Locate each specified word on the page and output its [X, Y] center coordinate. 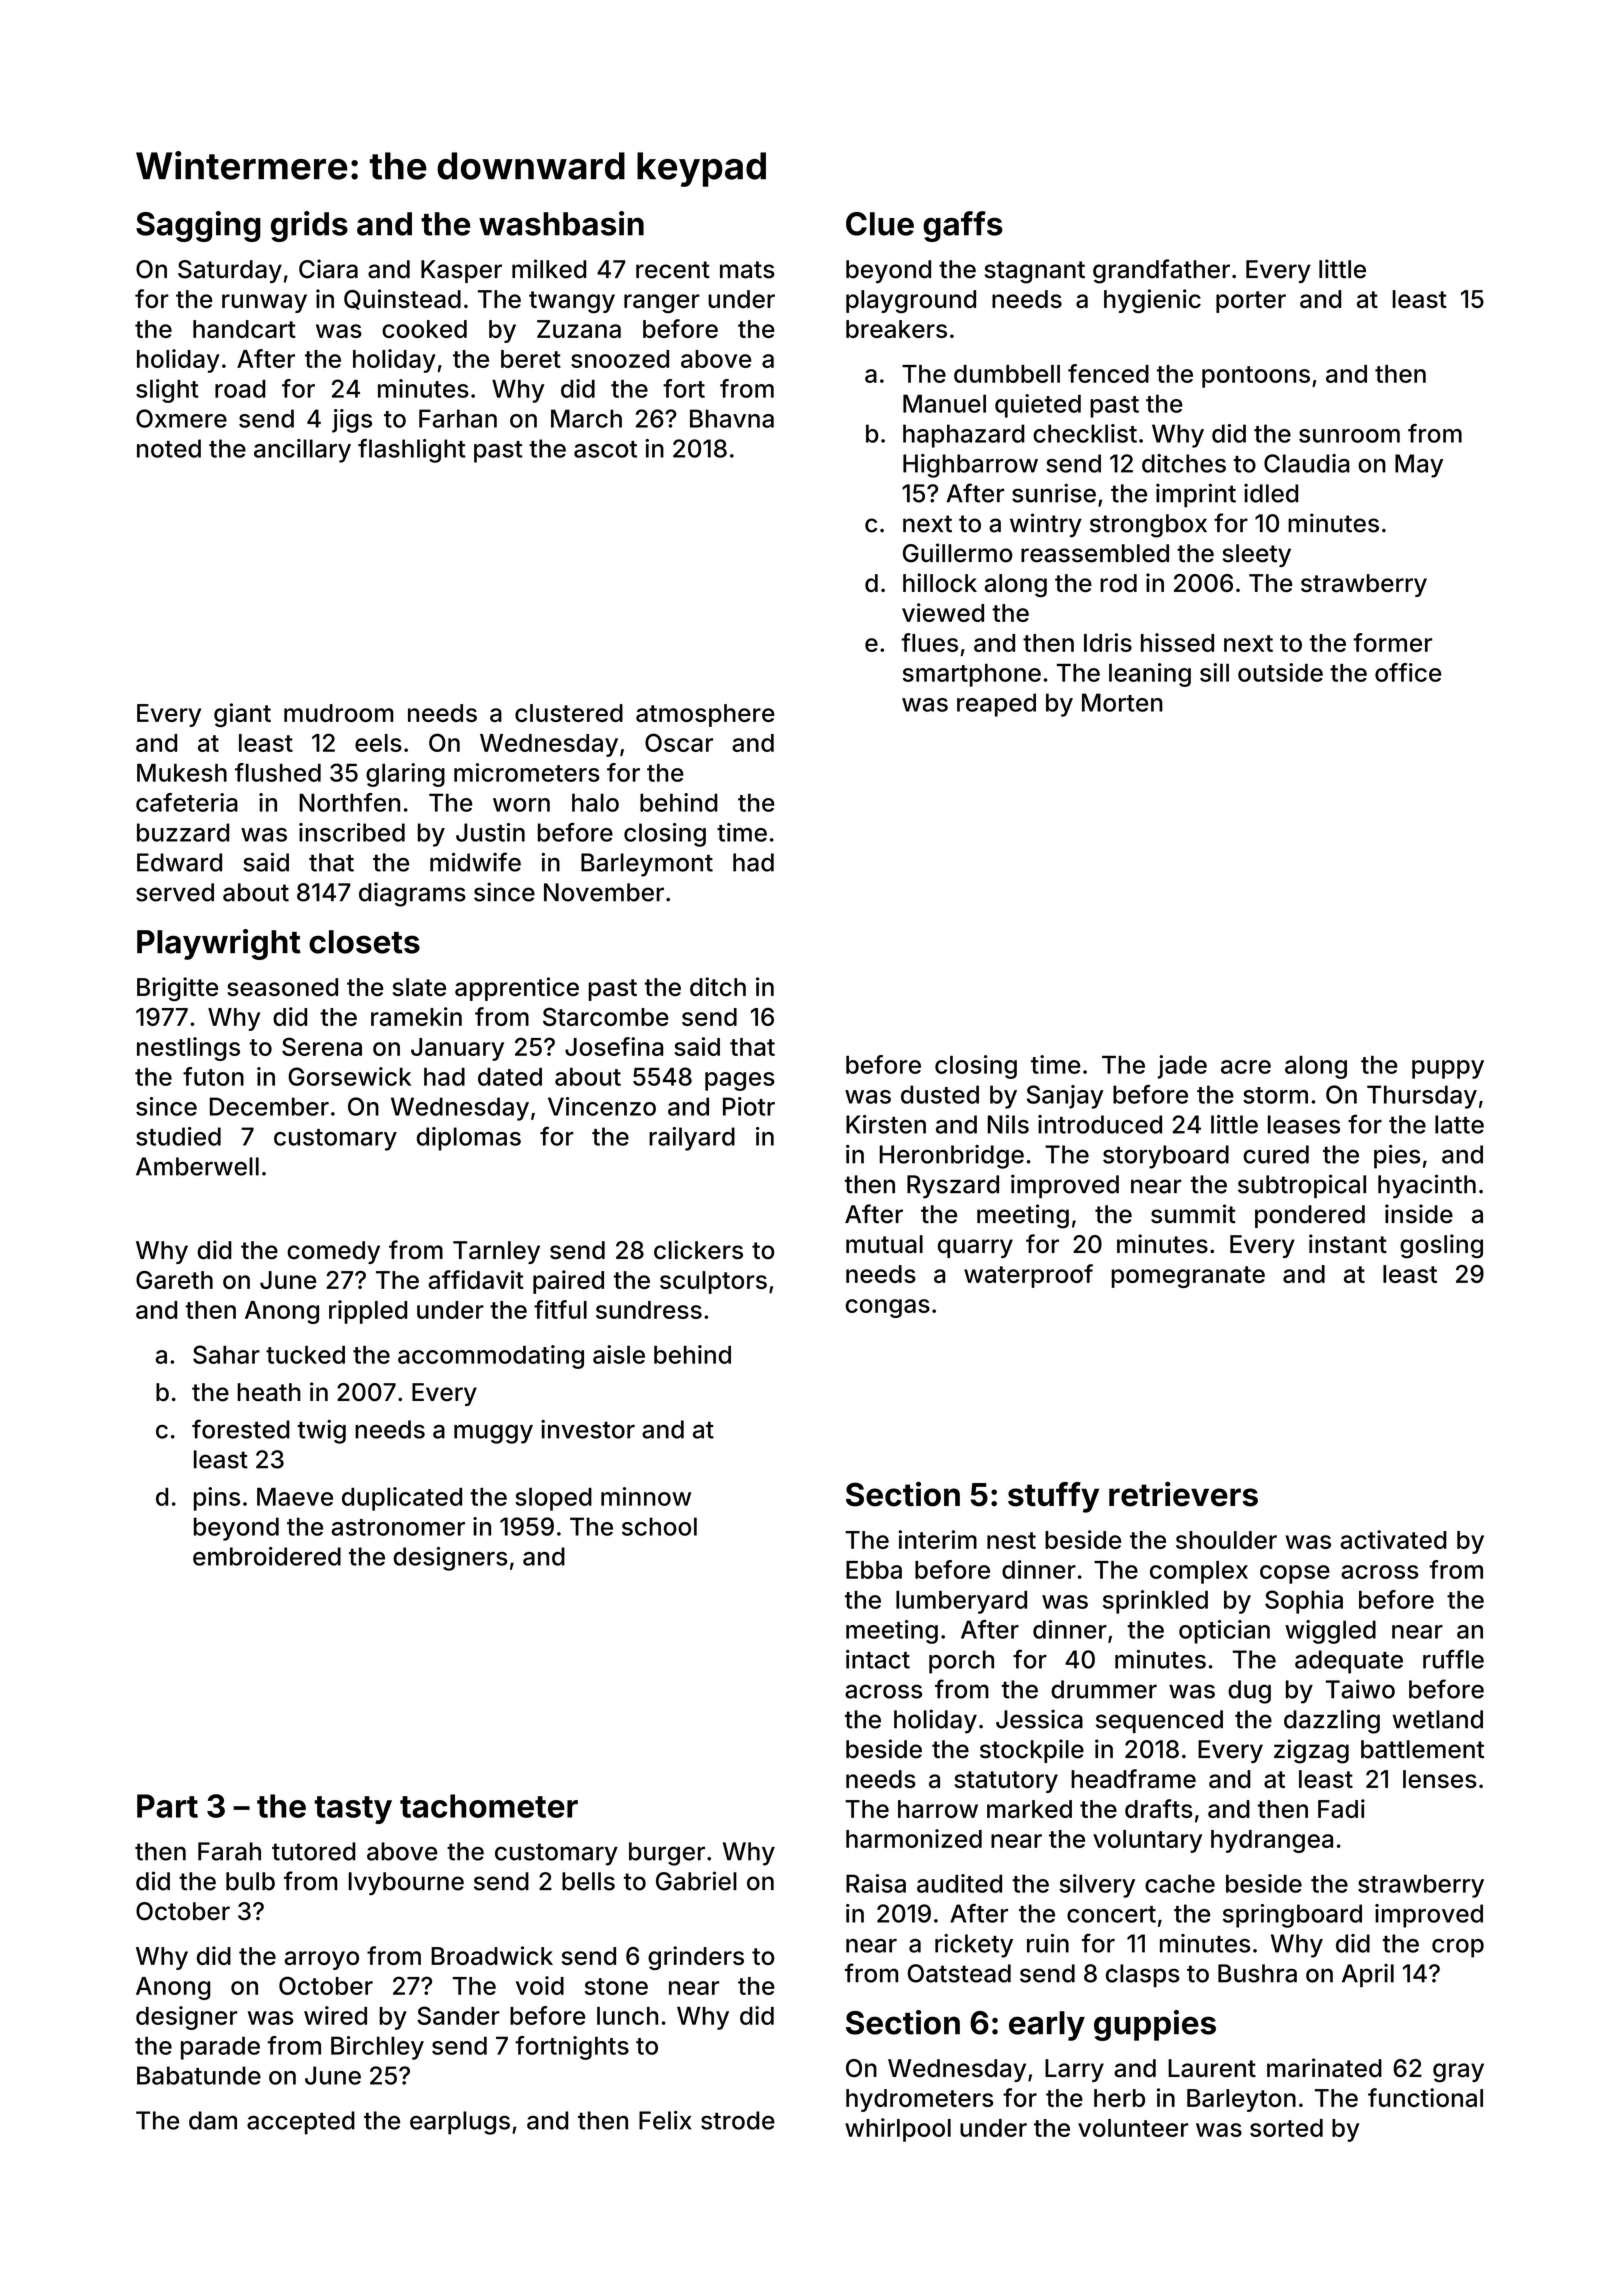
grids [309, 226]
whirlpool [898, 2130]
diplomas [469, 1139]
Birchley [377, 2048]
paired [568, 1282]
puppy [1448, 1069]
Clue [880, 224]
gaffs [963, 226]
